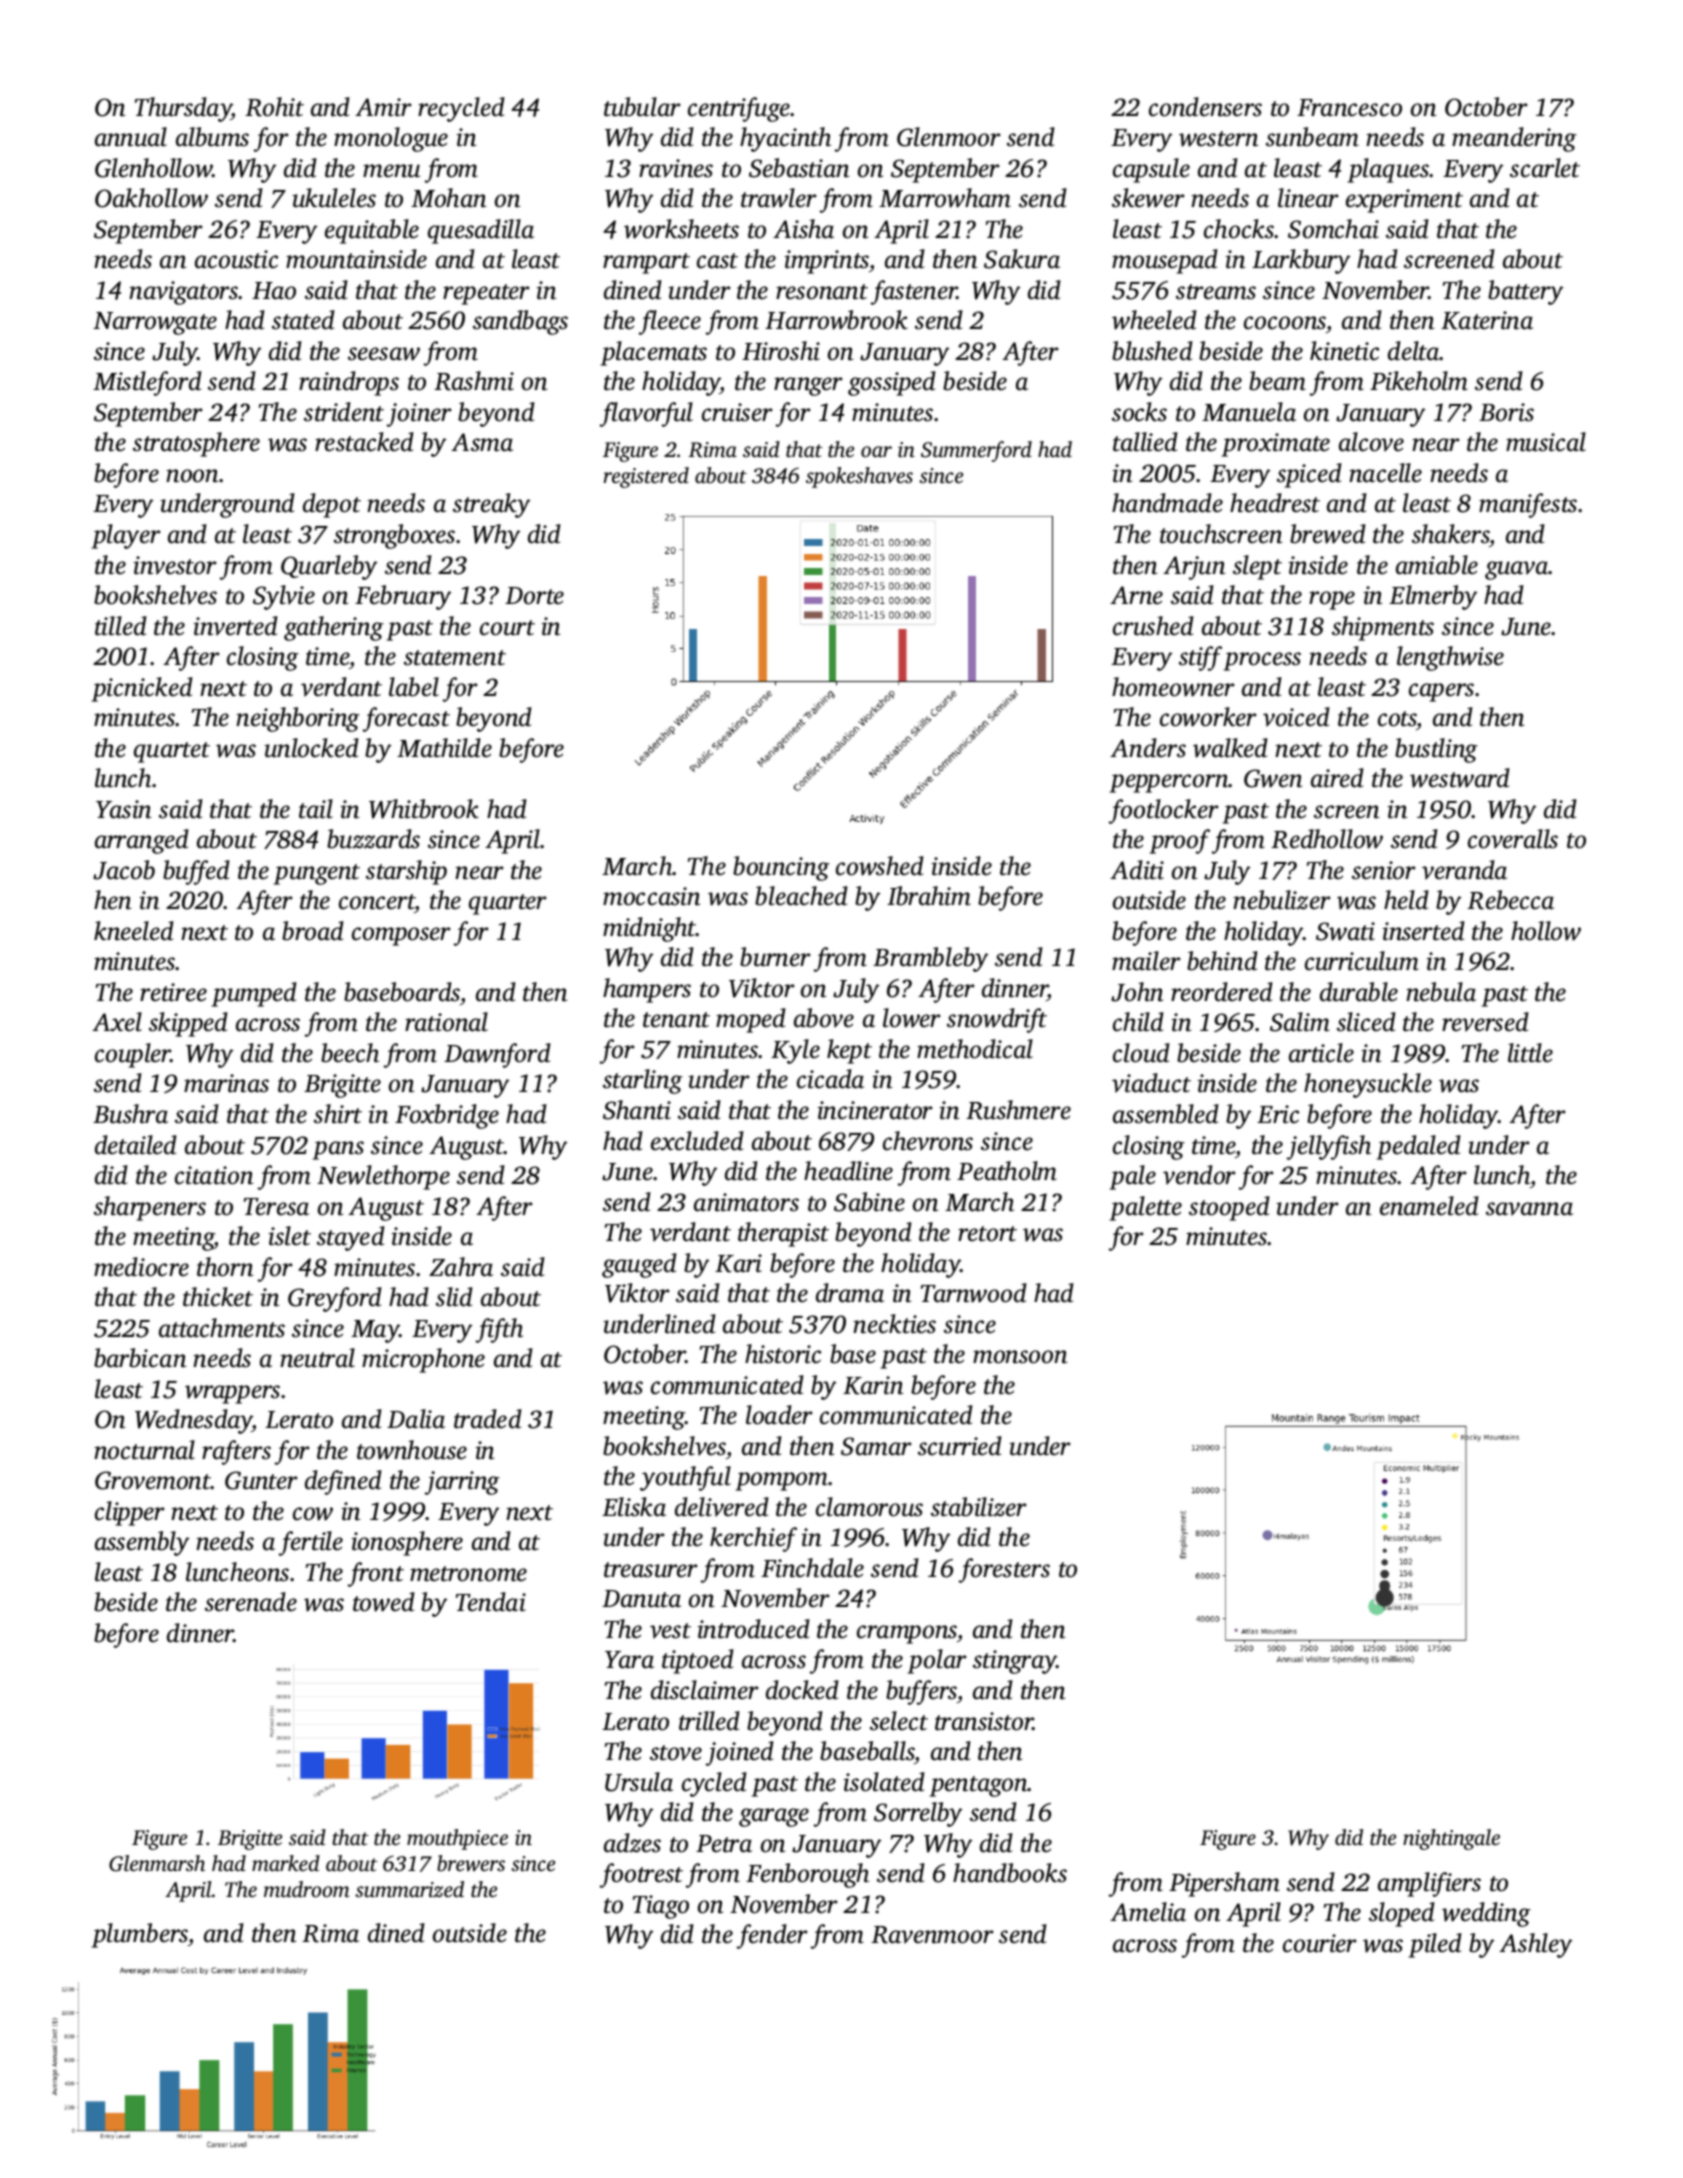 The width and height of the screenshot is (1683, 2178). What do you see at coordinates (286, 1863) in the screenshot?
I see `marked` at bounding box center [286, 1863].
